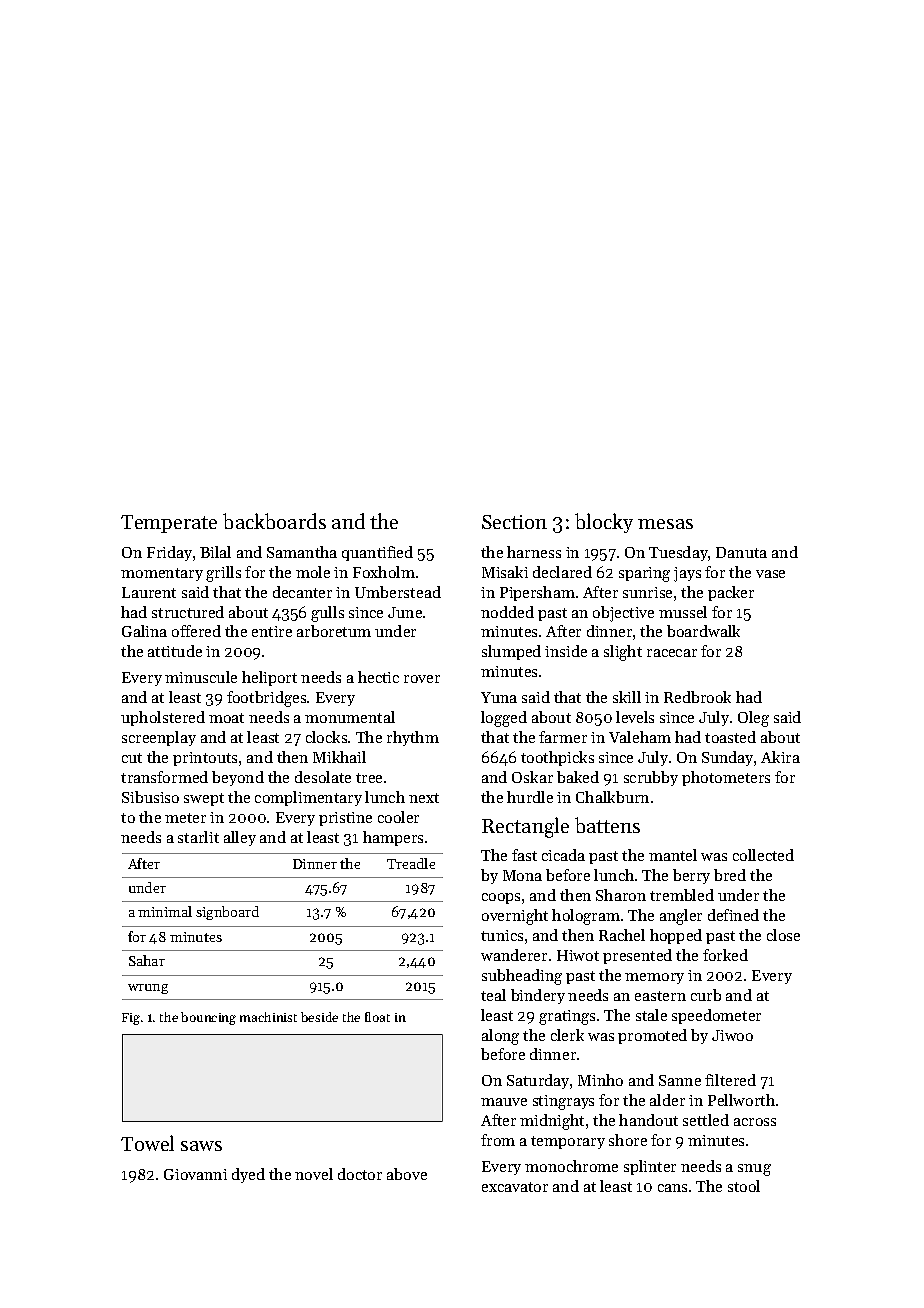 Image resolution: width=924 pixels, height=1308 pixels. What do you see at coordinates (504, 1102) in the screenshot?
I see `mauve` at bounding box center [504, 1102].
